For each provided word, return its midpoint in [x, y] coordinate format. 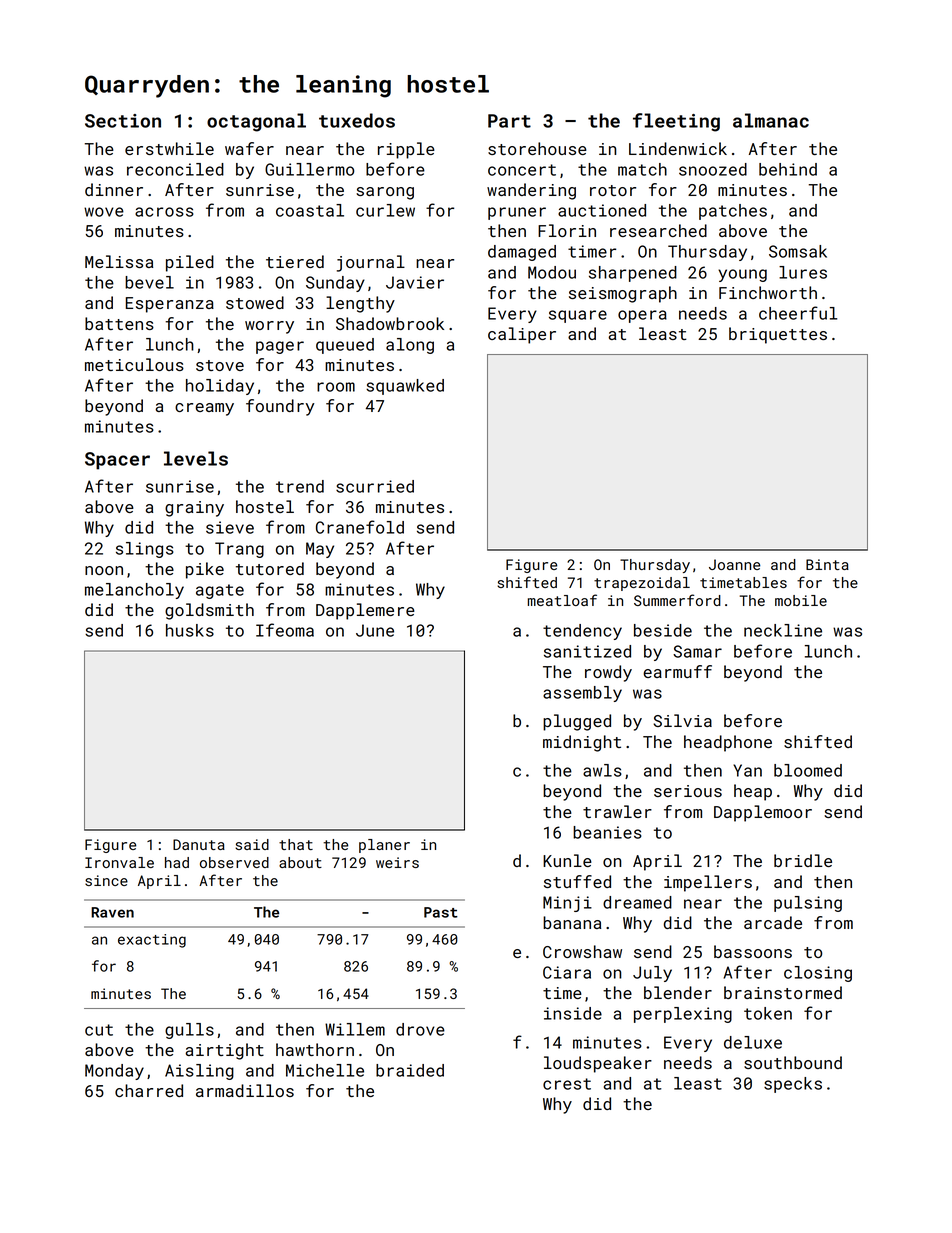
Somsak [798, 251]
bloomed [808, 770]
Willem [355, 1029]
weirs [397, 862]
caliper [522, 335]
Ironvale [119, 862]
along [410, 346]
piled [190, 263]
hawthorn [315, 1049]
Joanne [734, 564]
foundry [280, 407]
